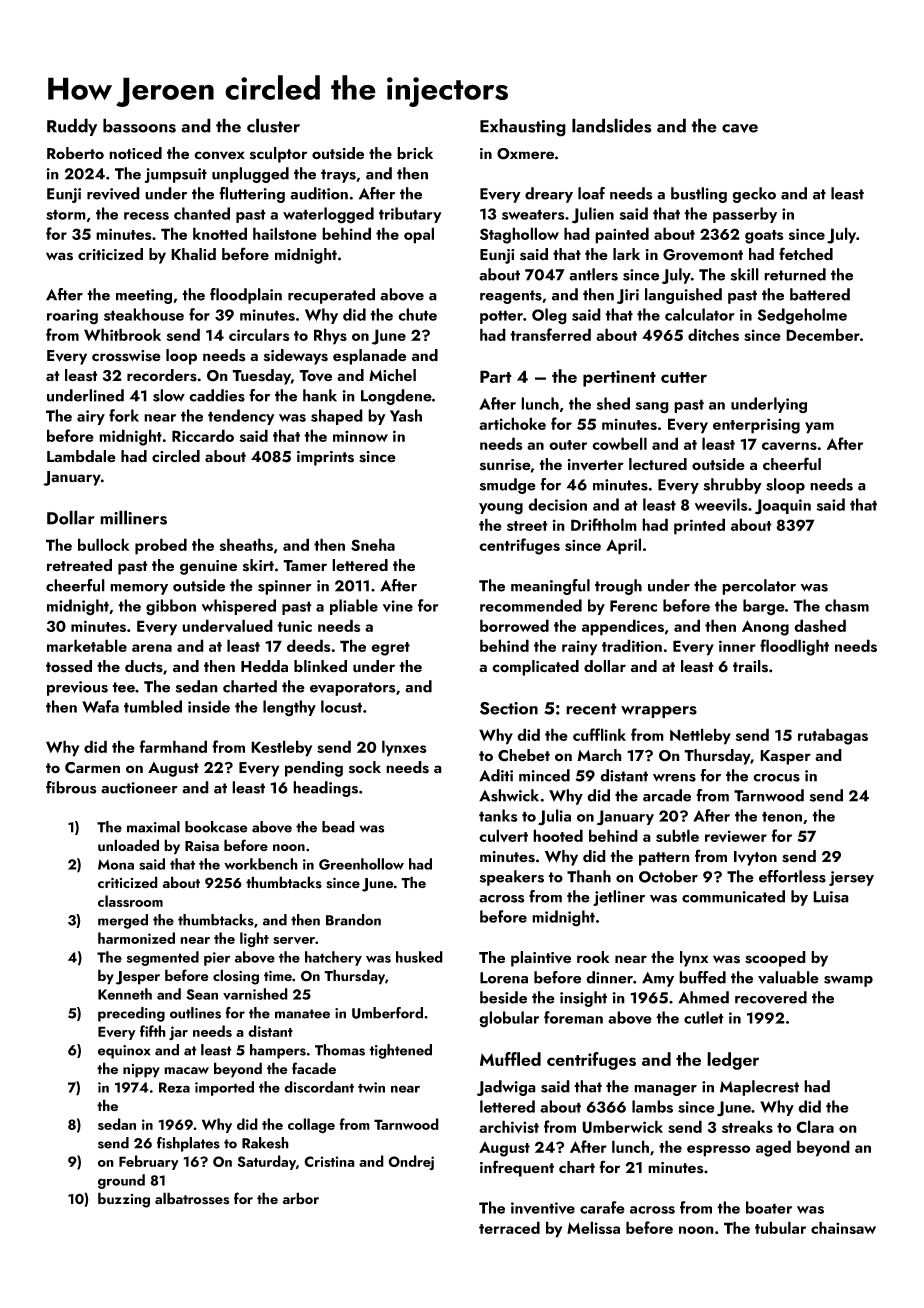  What do you see at coordinates (611, 125) in the screenshot?
I see `landslides` at bounding box center [611, 125].
